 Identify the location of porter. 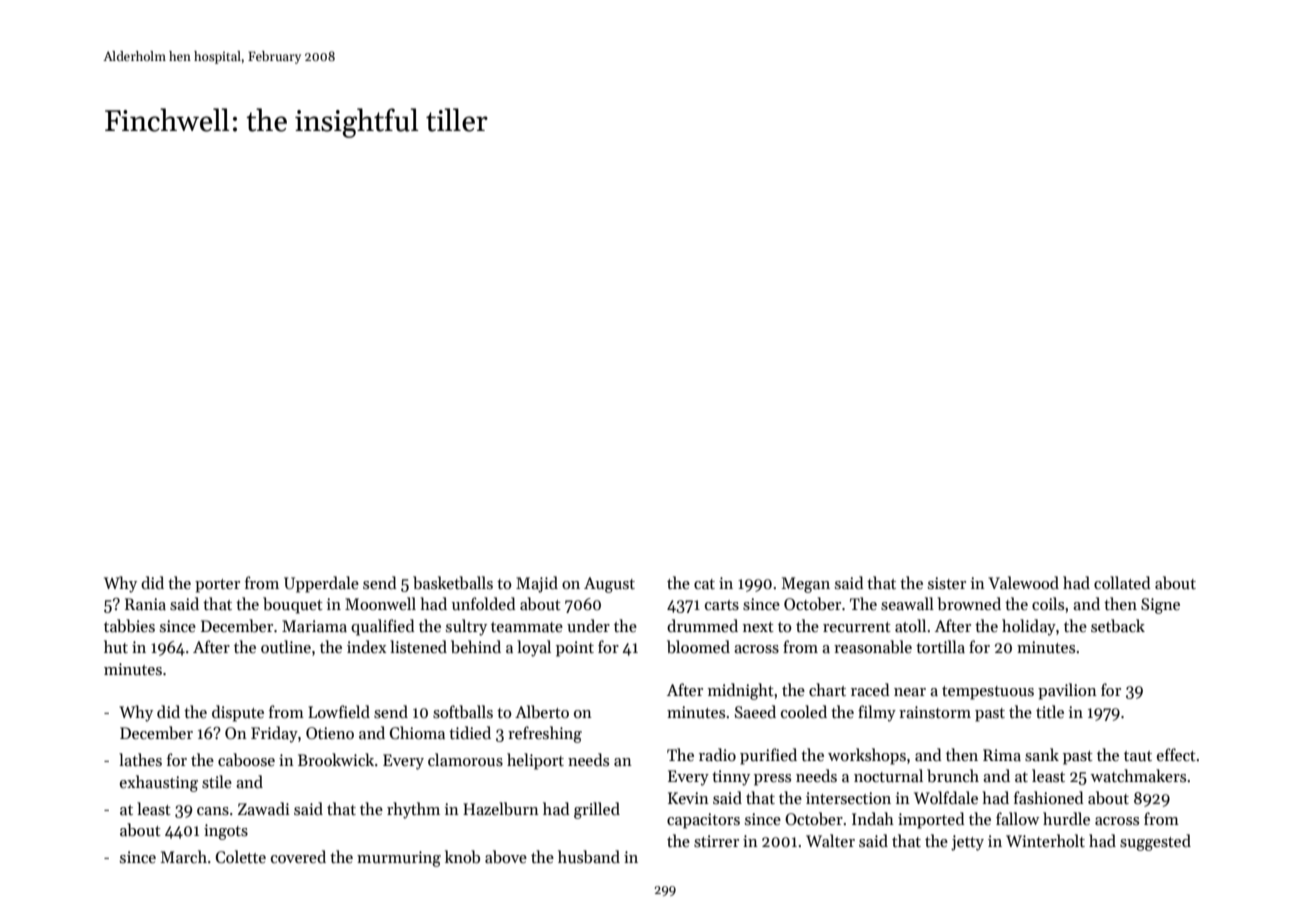
(217, 586).
